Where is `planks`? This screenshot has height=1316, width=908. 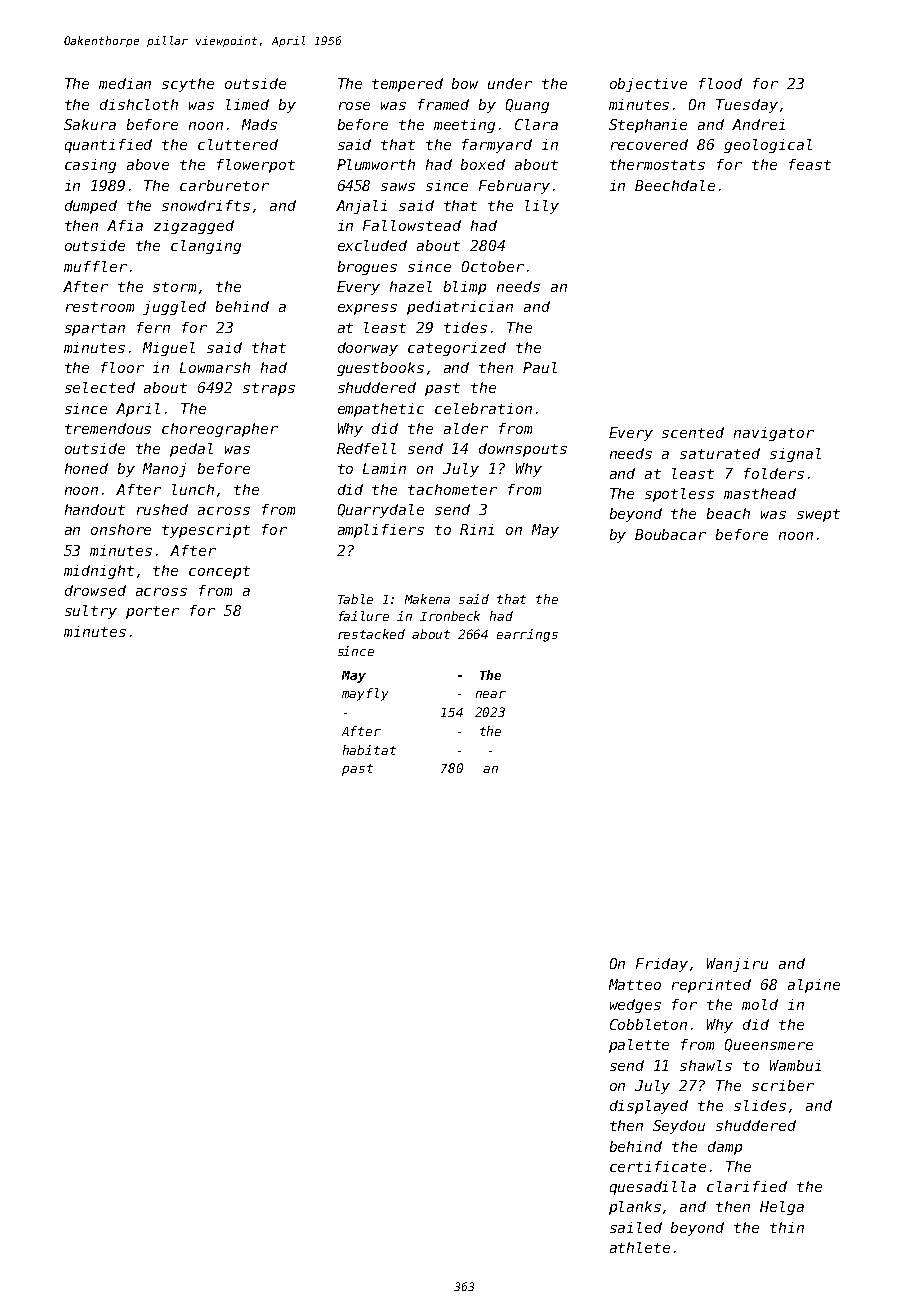
planks is located at coordinates (635, 1208).
